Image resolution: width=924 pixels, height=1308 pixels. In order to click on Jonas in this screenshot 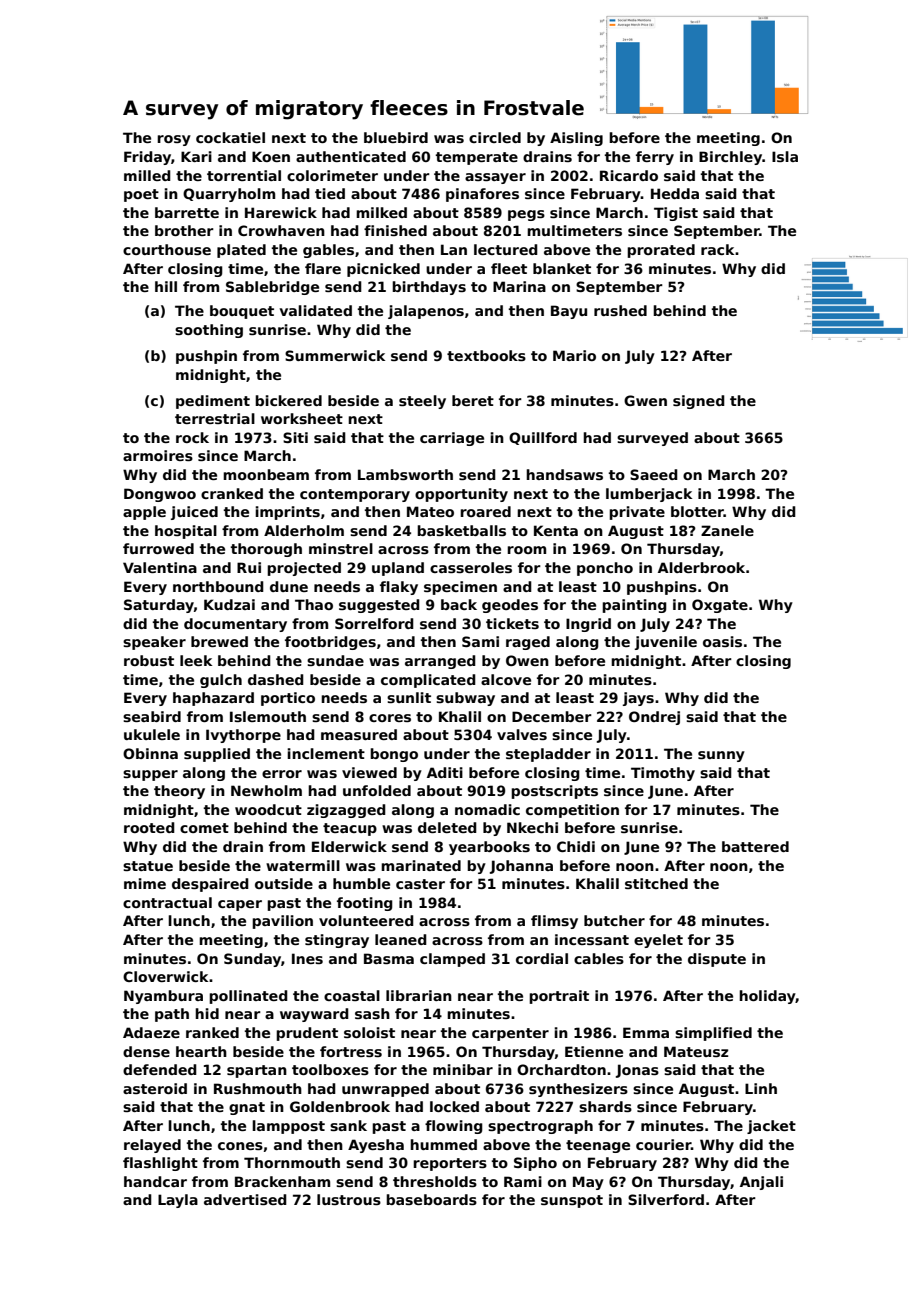, I will do `click(637, 1071)`.
